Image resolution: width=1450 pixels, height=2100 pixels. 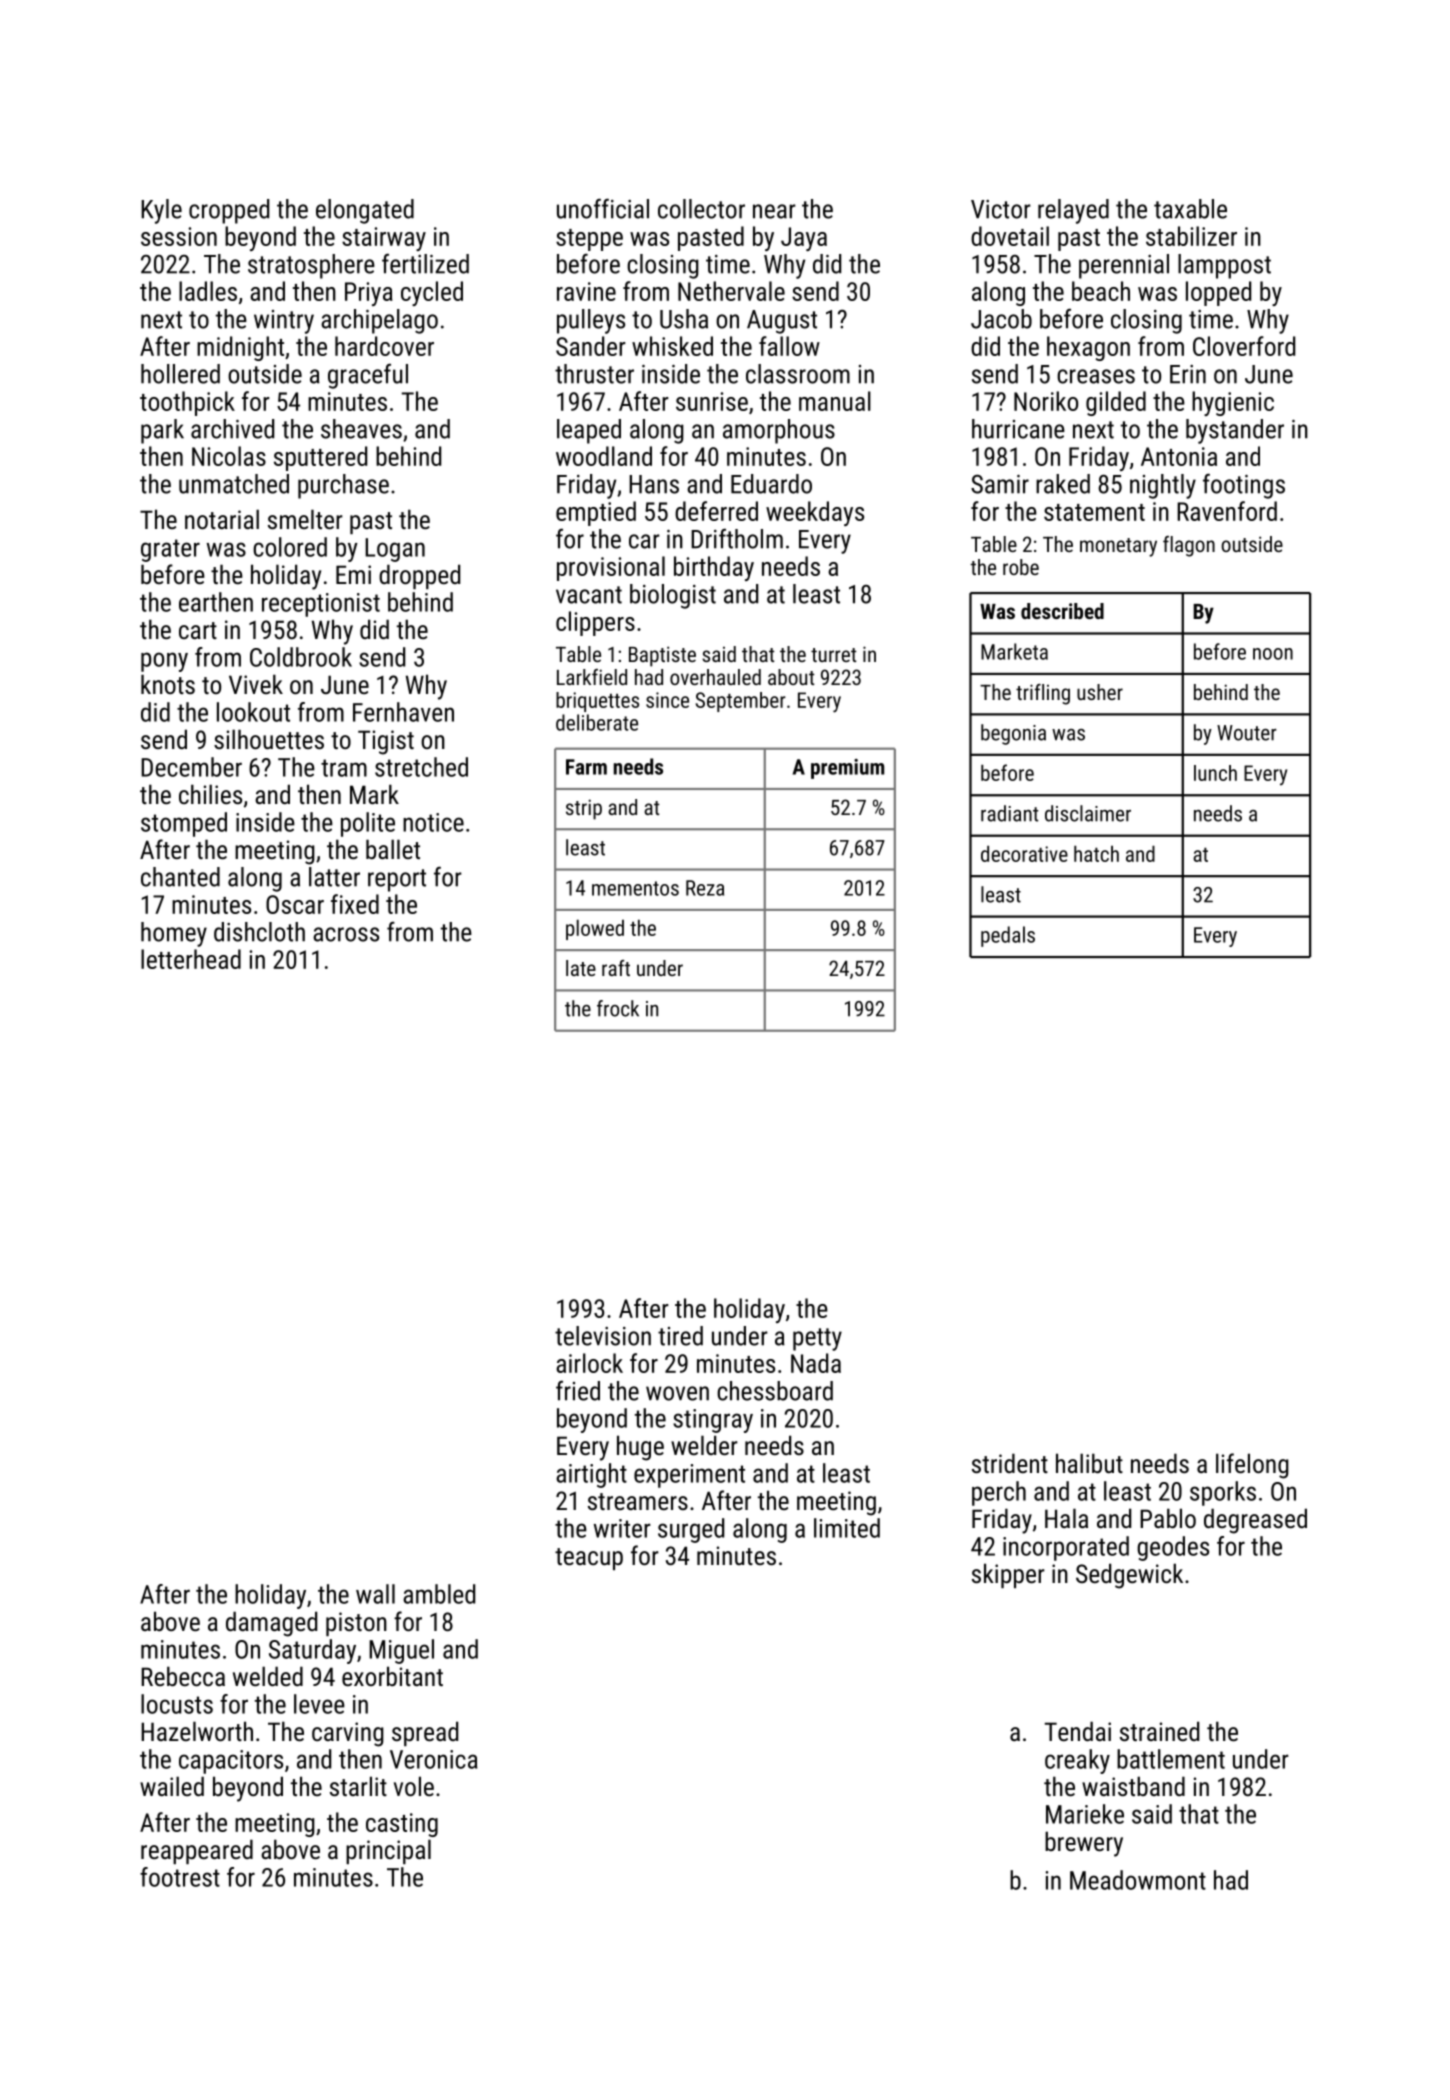 What do you see at coordinates (673, 596) in the screenshot?
I see `biologist` at bounding box center [673, 596].
